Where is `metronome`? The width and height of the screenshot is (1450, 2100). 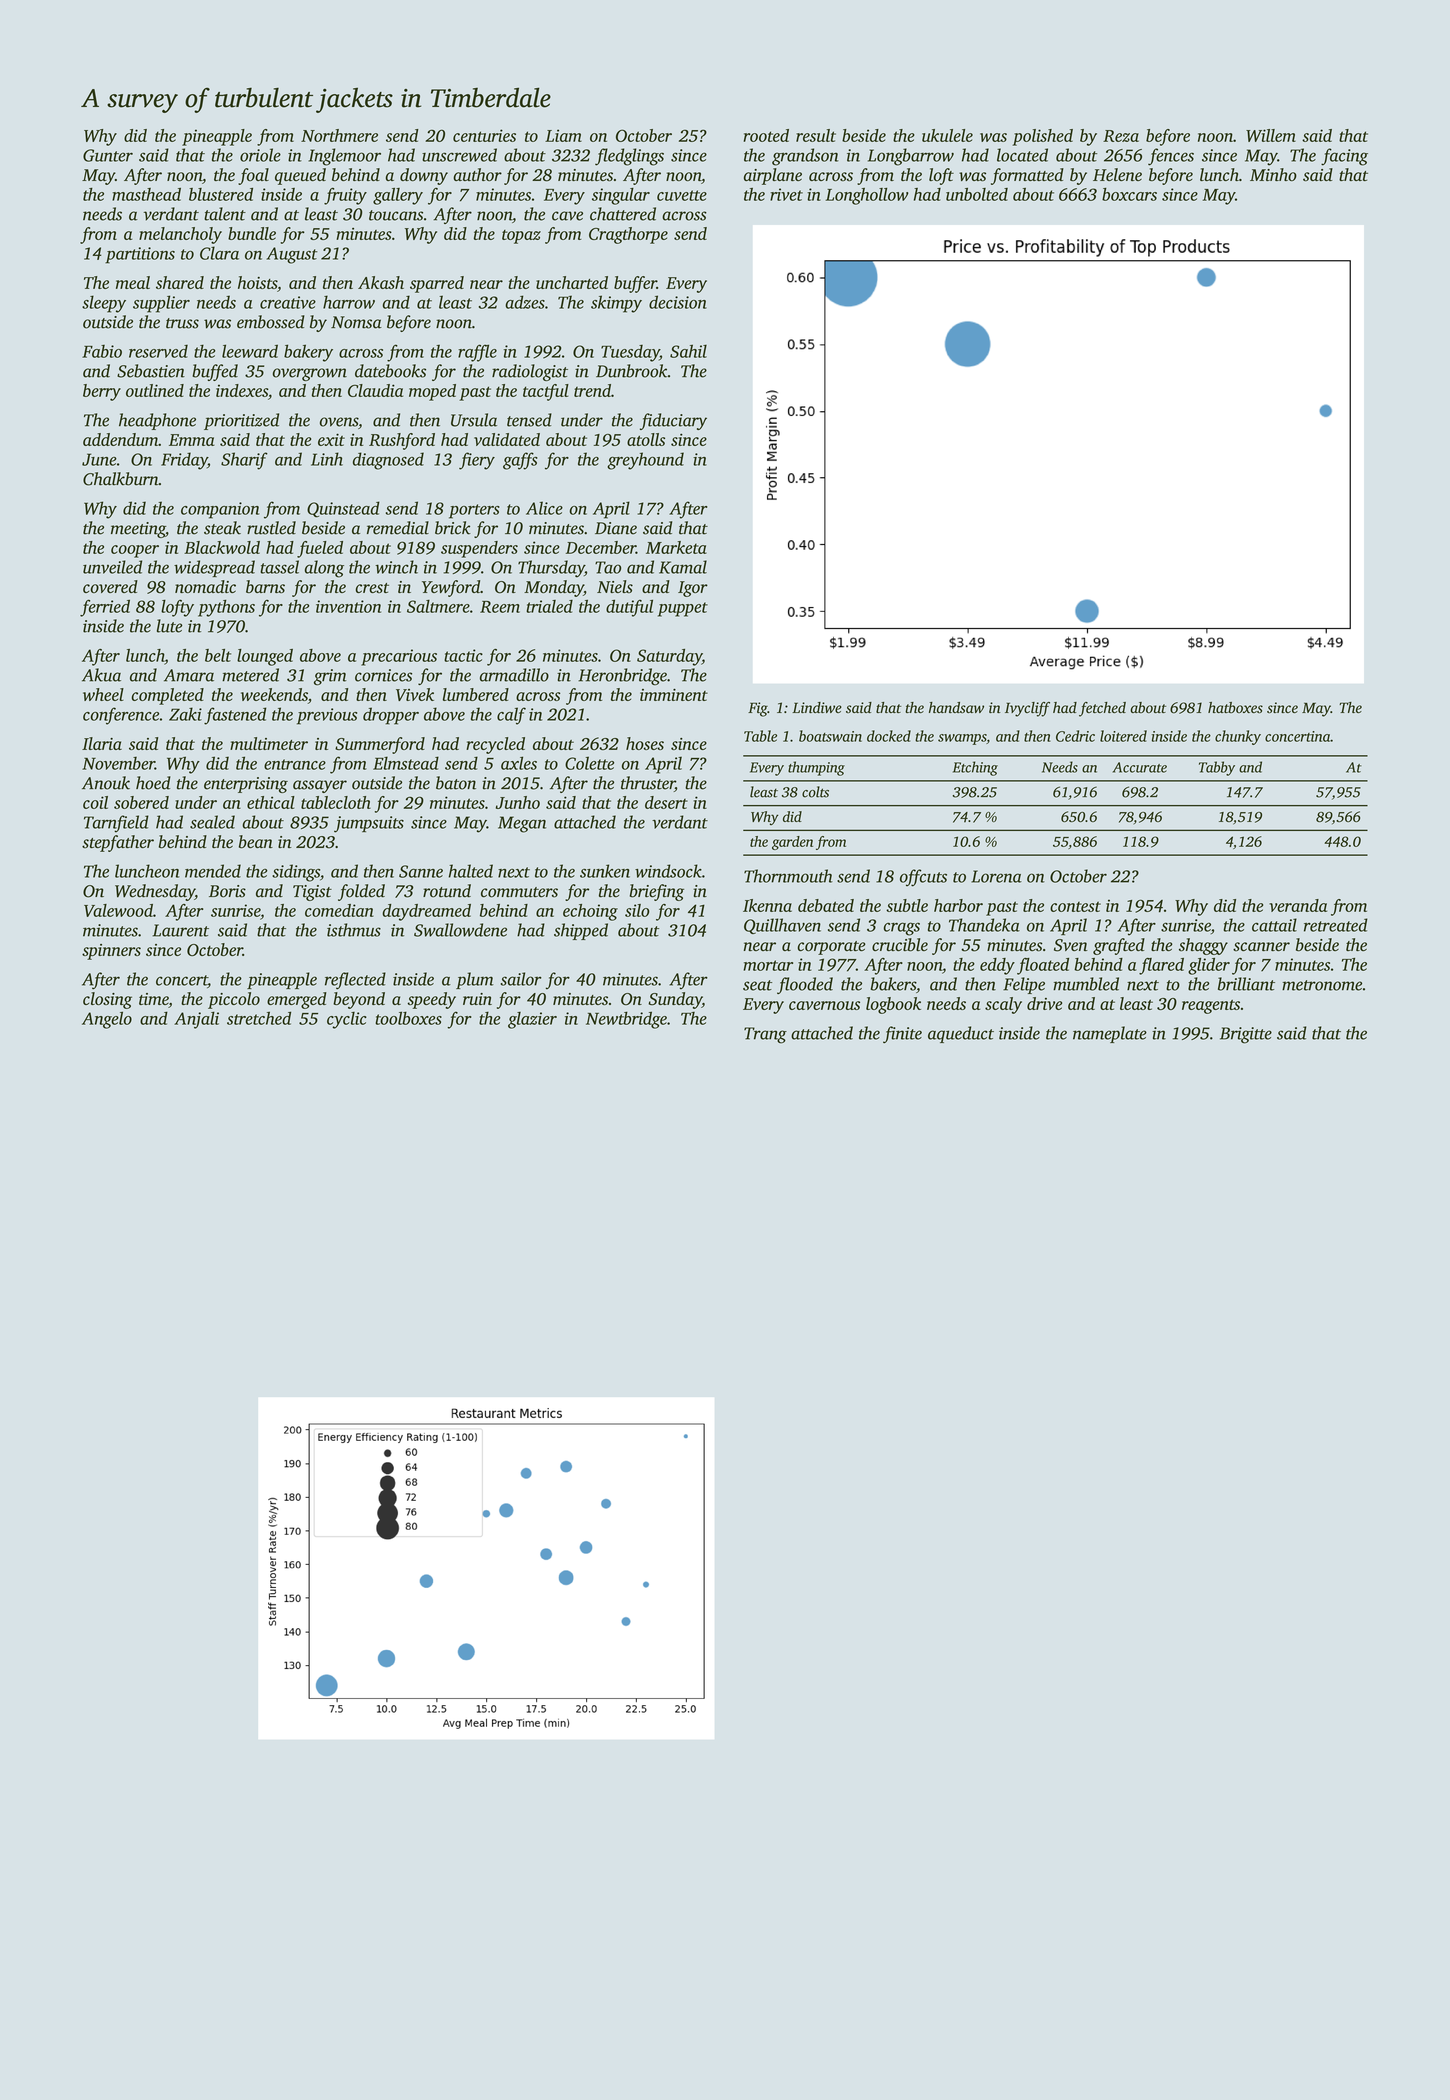
metronome is located at coordinates (1322, 985).
